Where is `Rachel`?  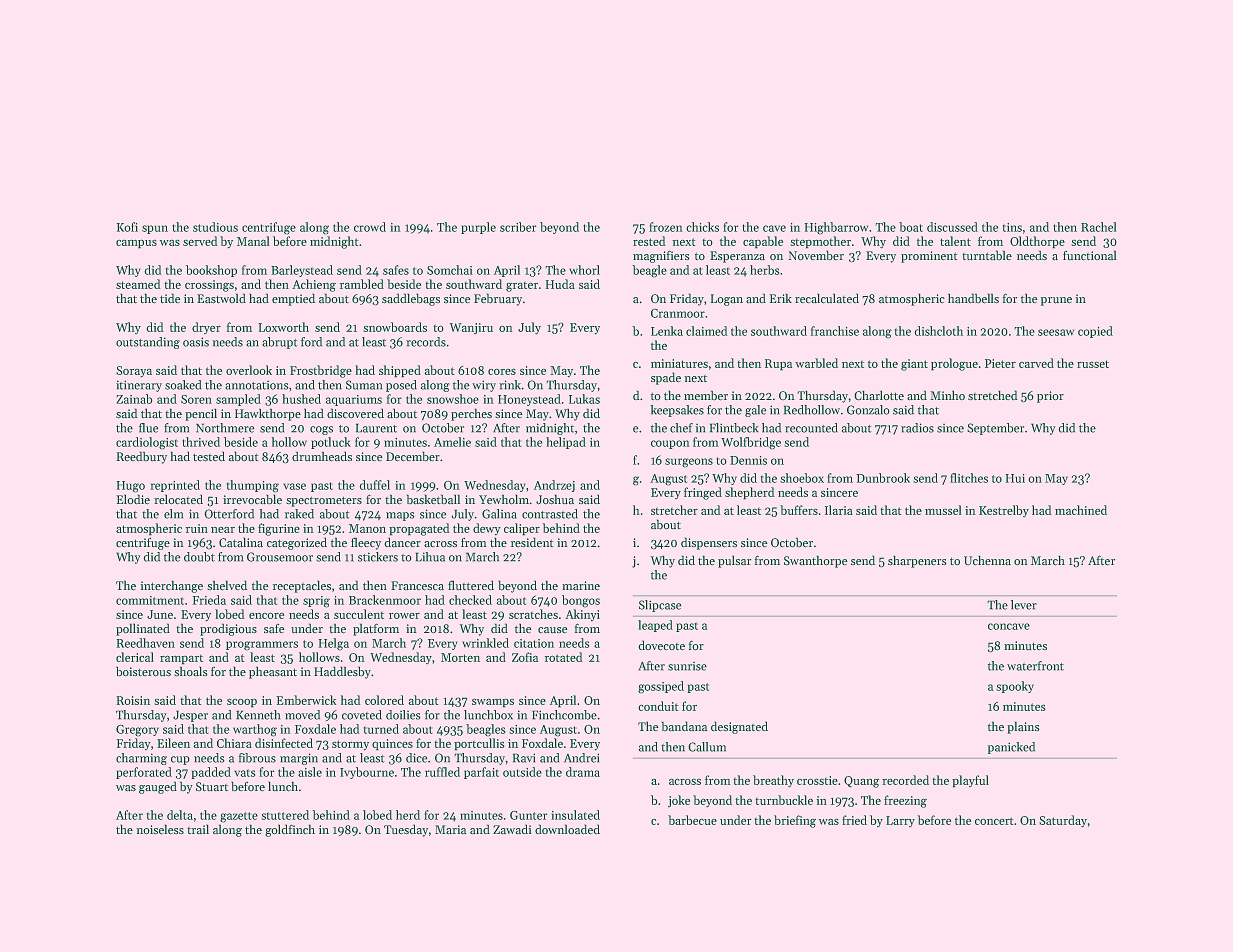 Rachel is located at coordinates (1098, 227).
